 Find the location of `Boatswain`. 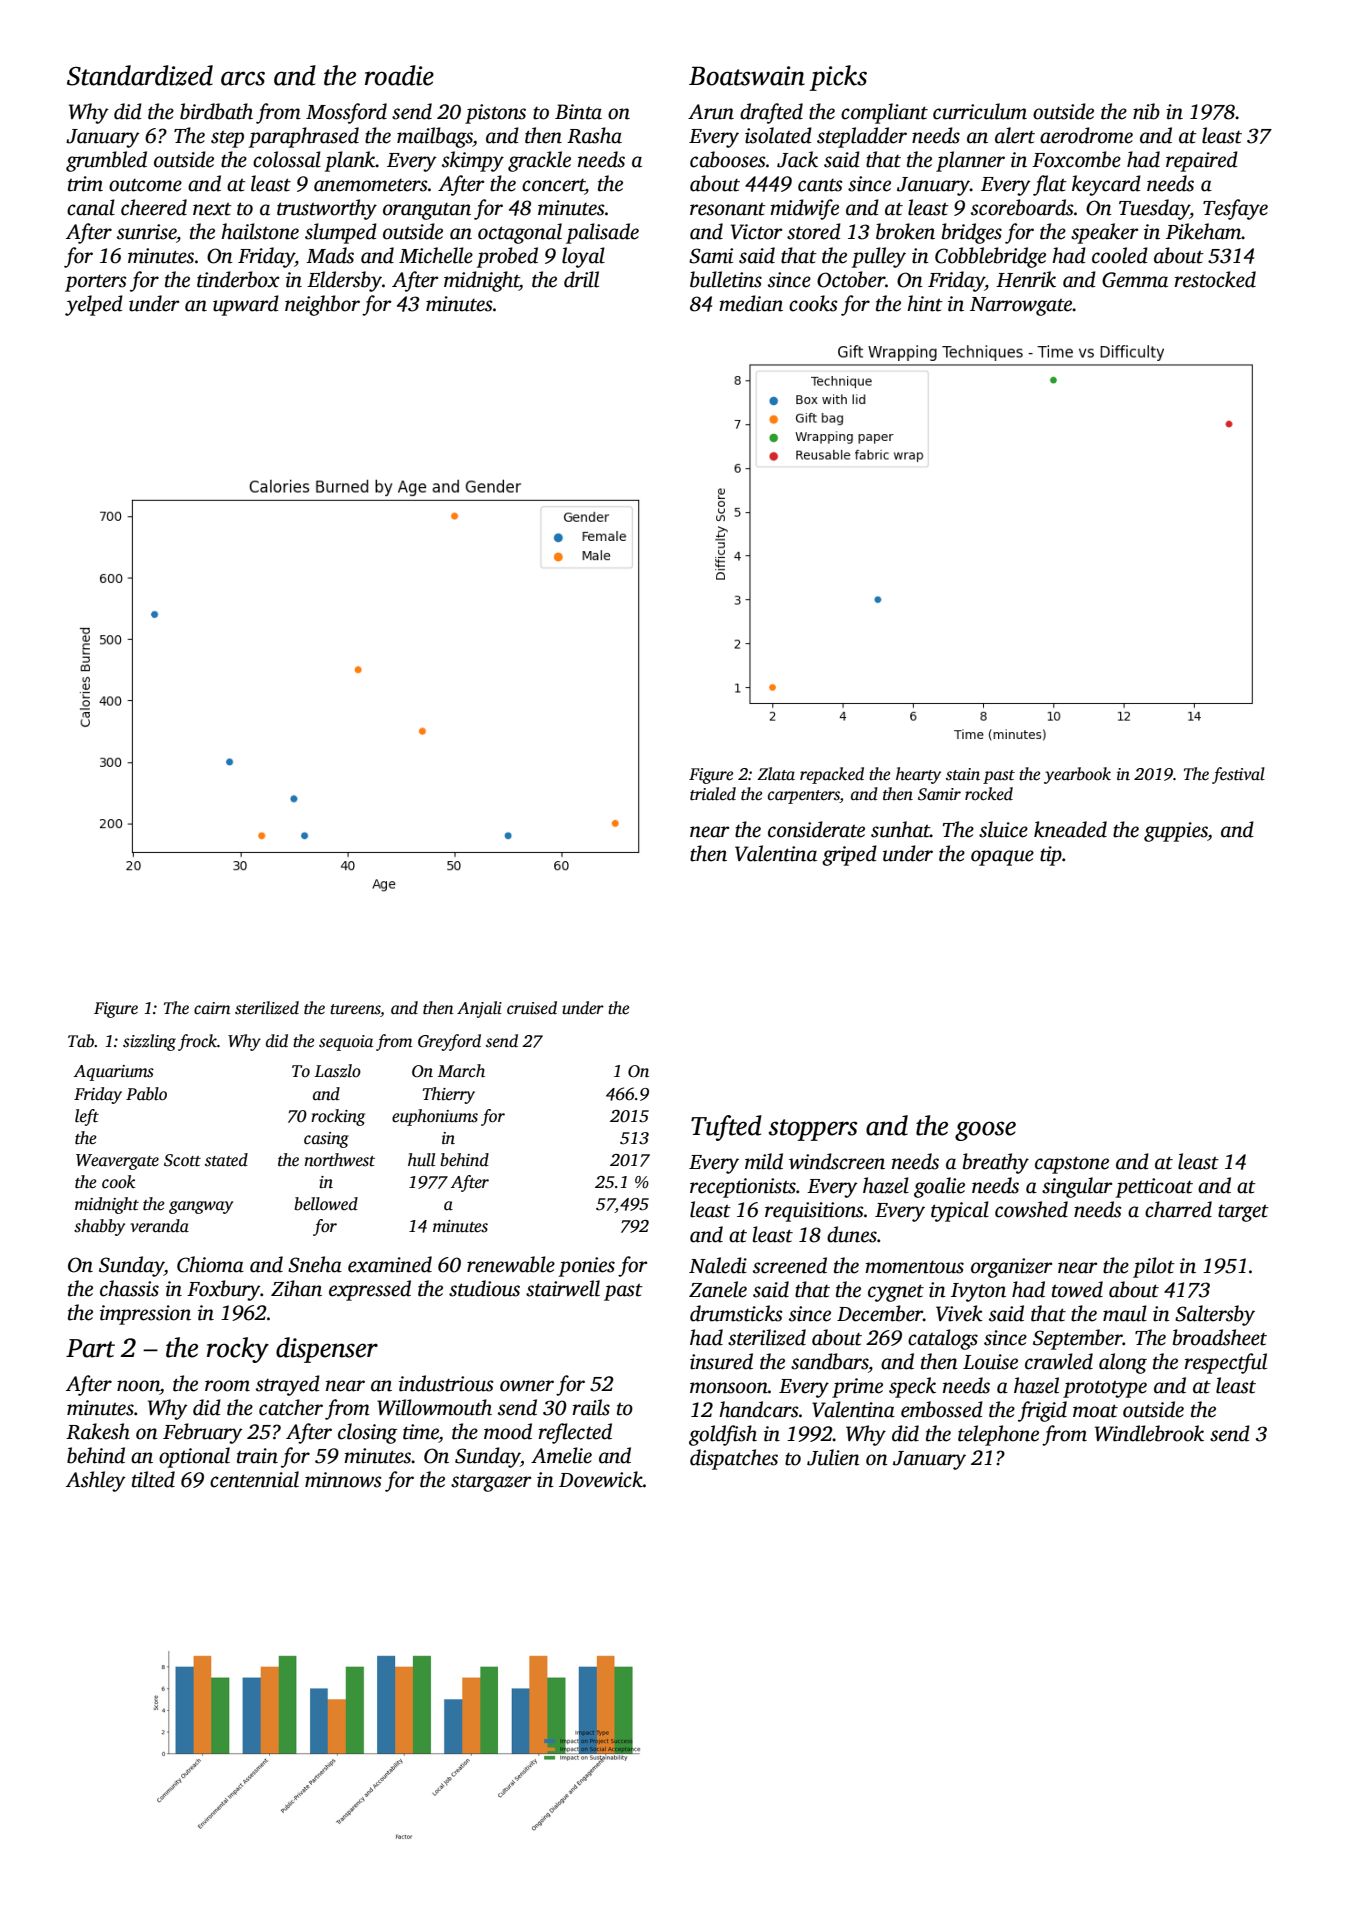

Boatswain is located at coordinates (747, 76).
